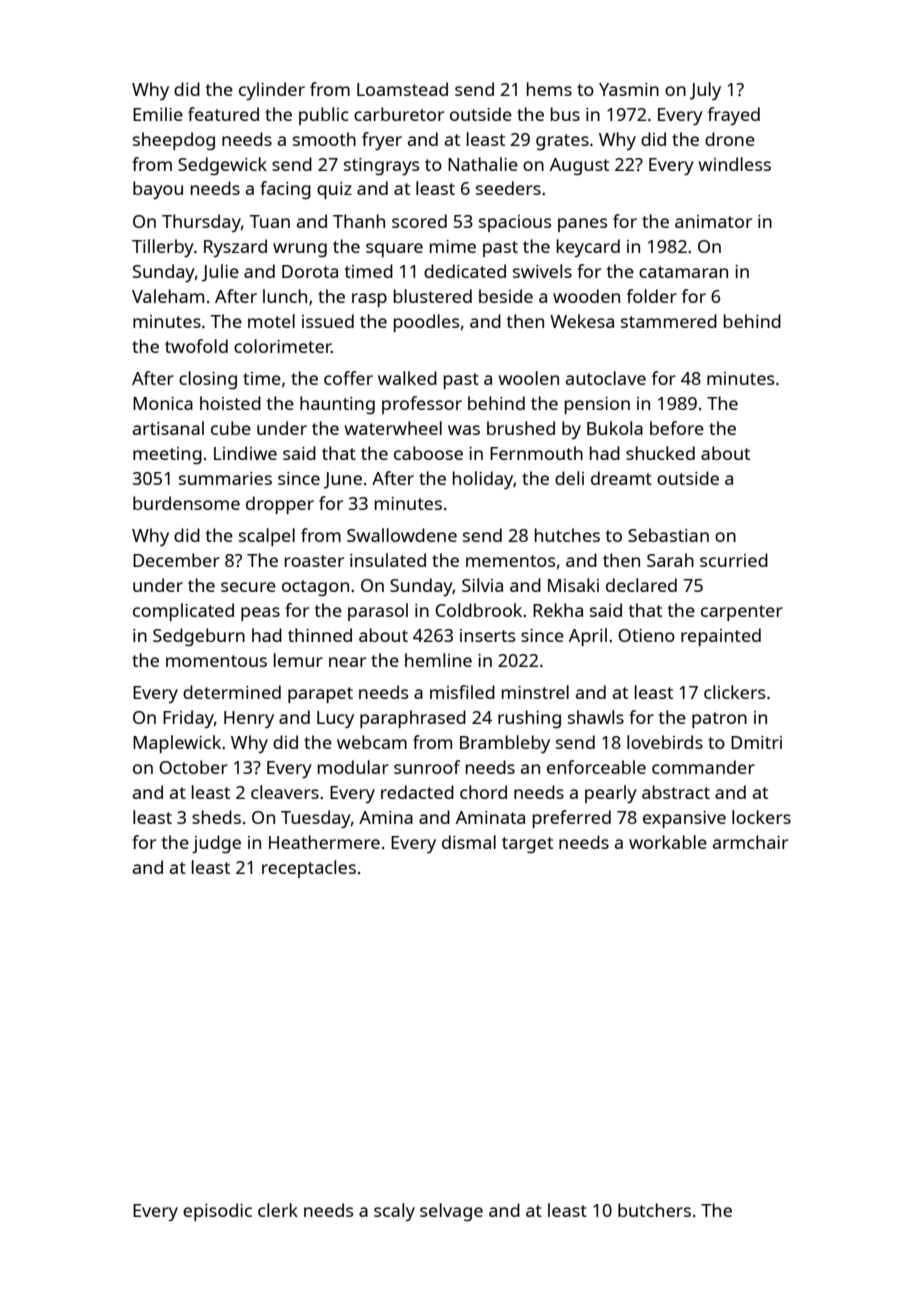 The width and height of the document is (924, 1314). What do you see at coordinates (216, 817) in the document?
I see `sheds` at bounding box center [216, 817].
